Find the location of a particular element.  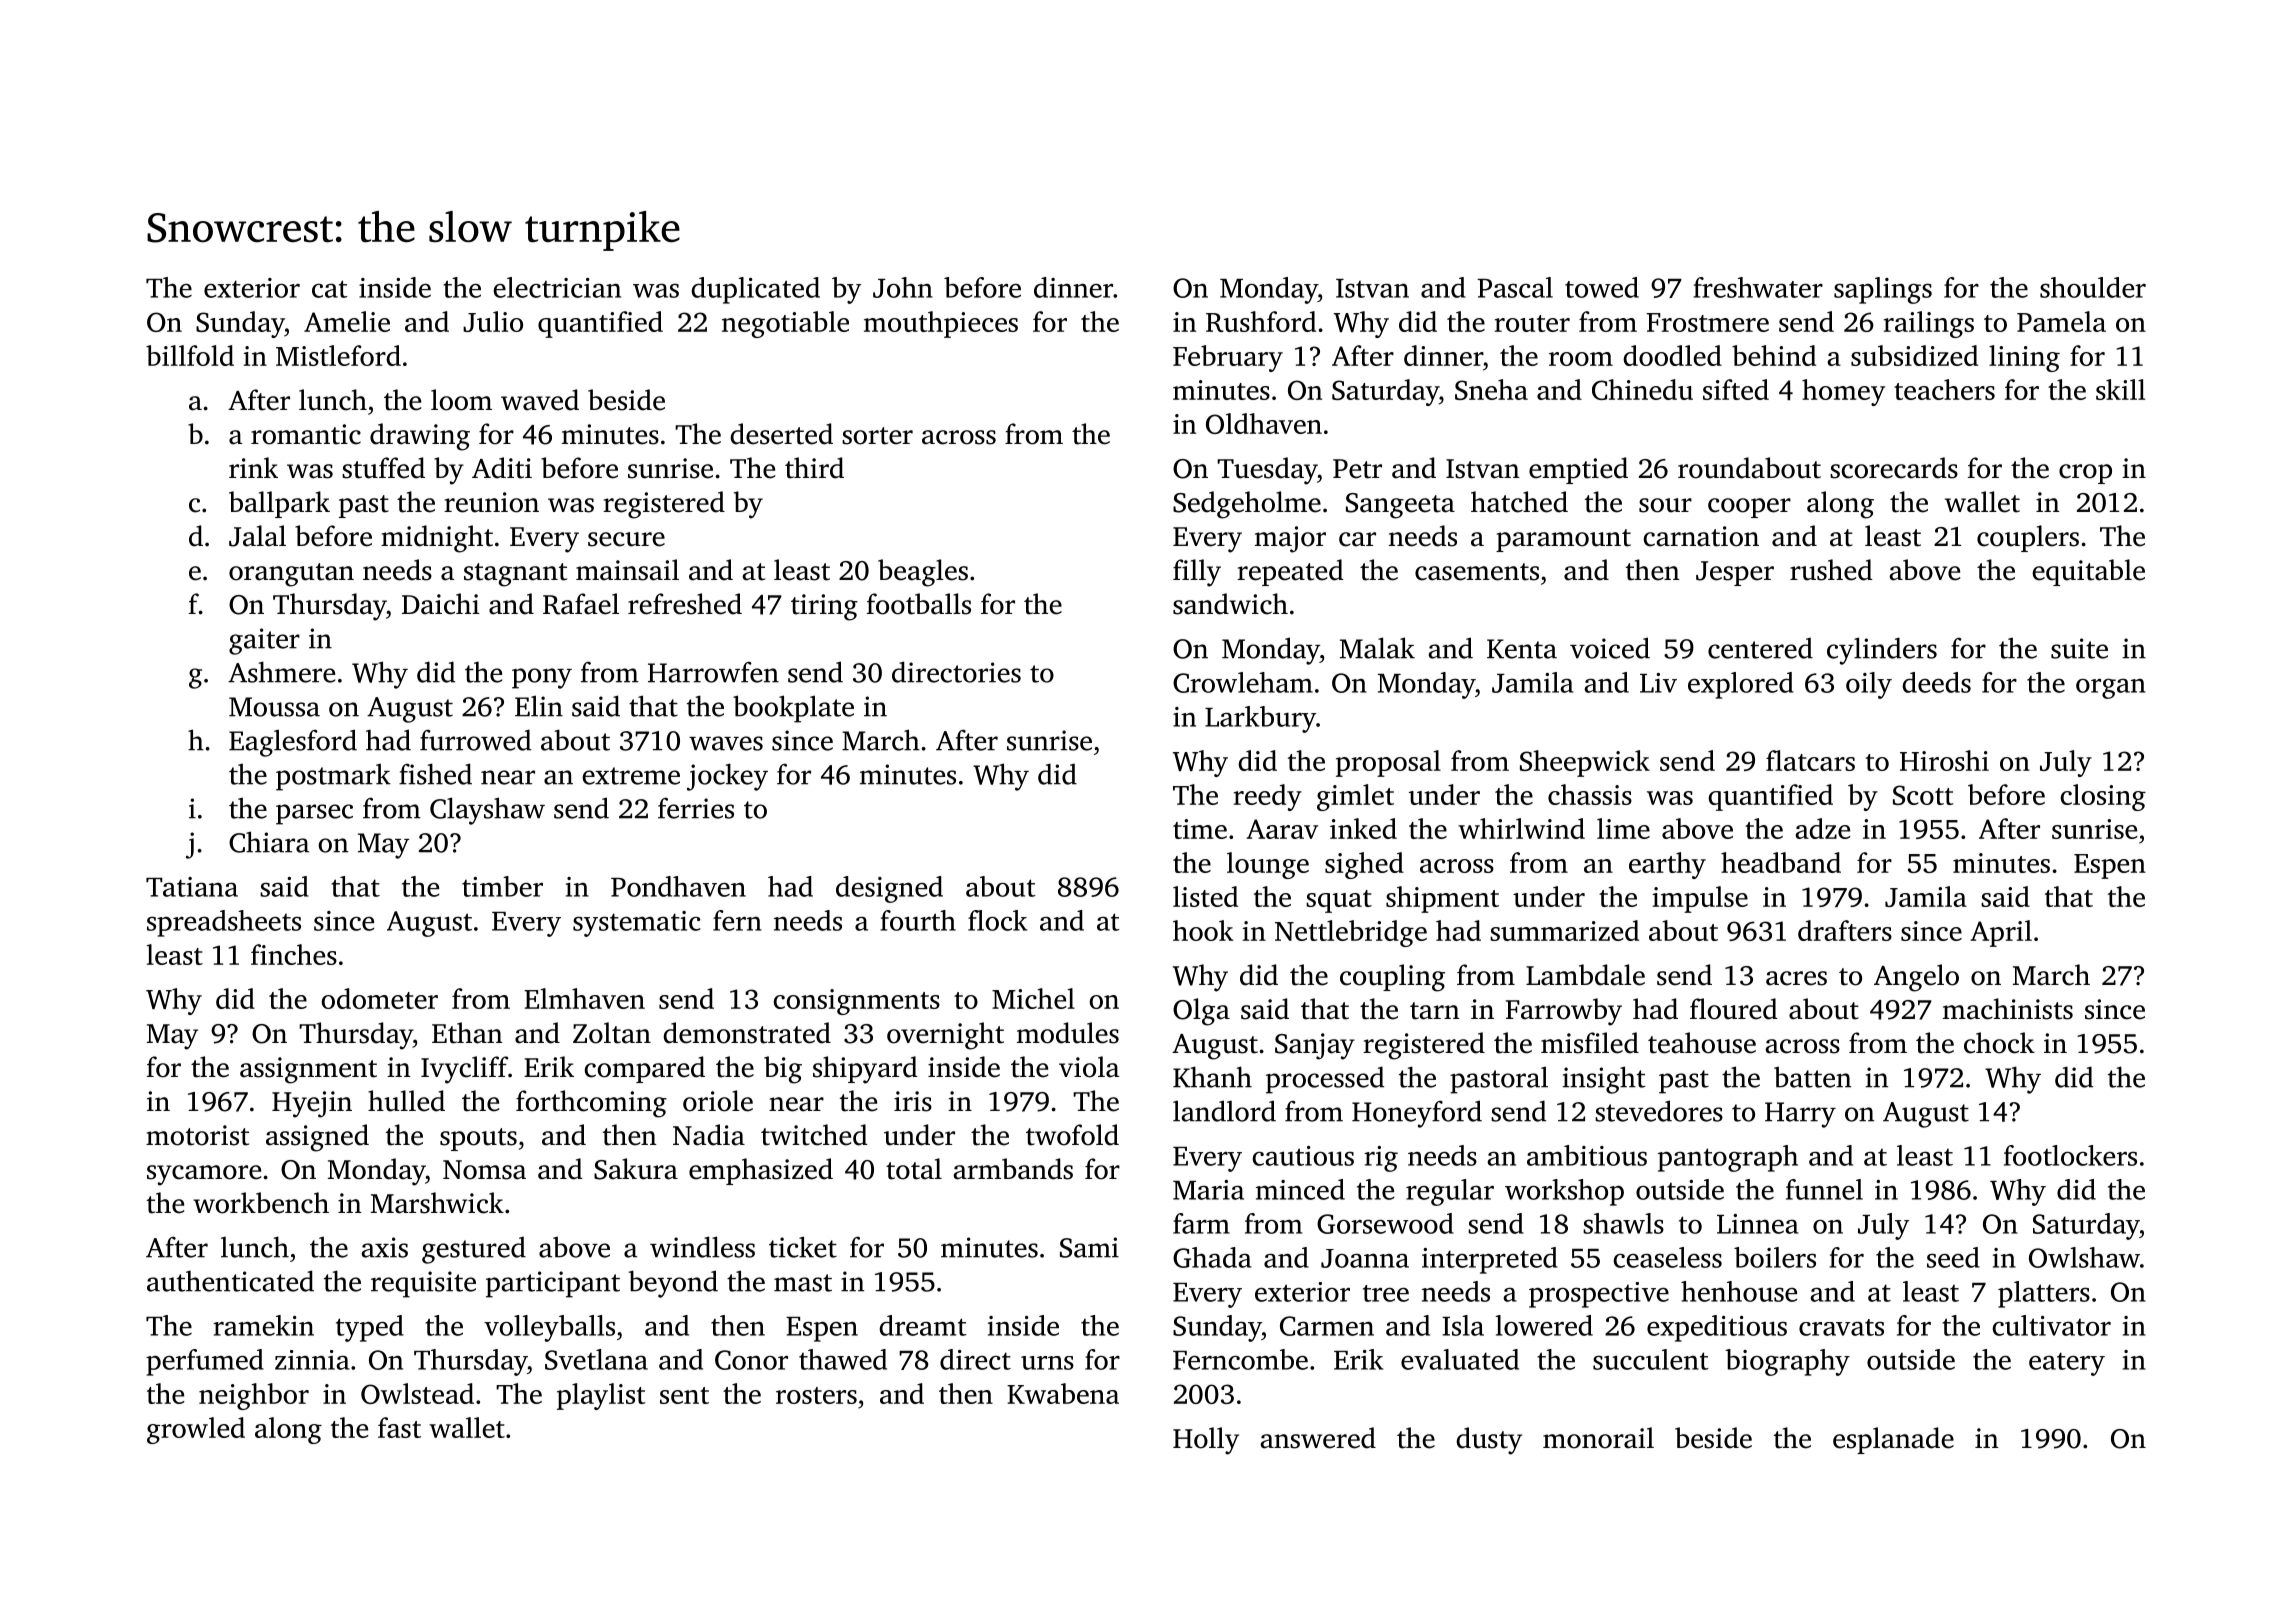

reunion is located at coordinates (491, 502).
